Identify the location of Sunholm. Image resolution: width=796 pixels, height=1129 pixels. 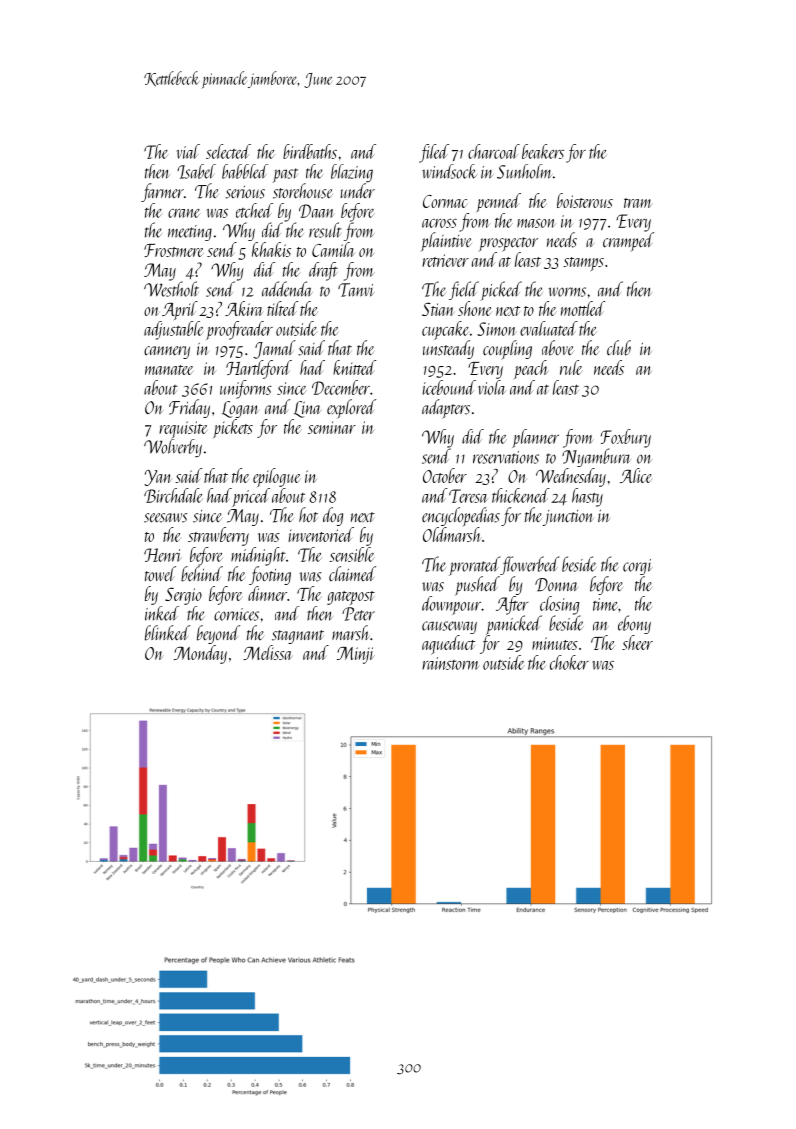
(524, 171).
